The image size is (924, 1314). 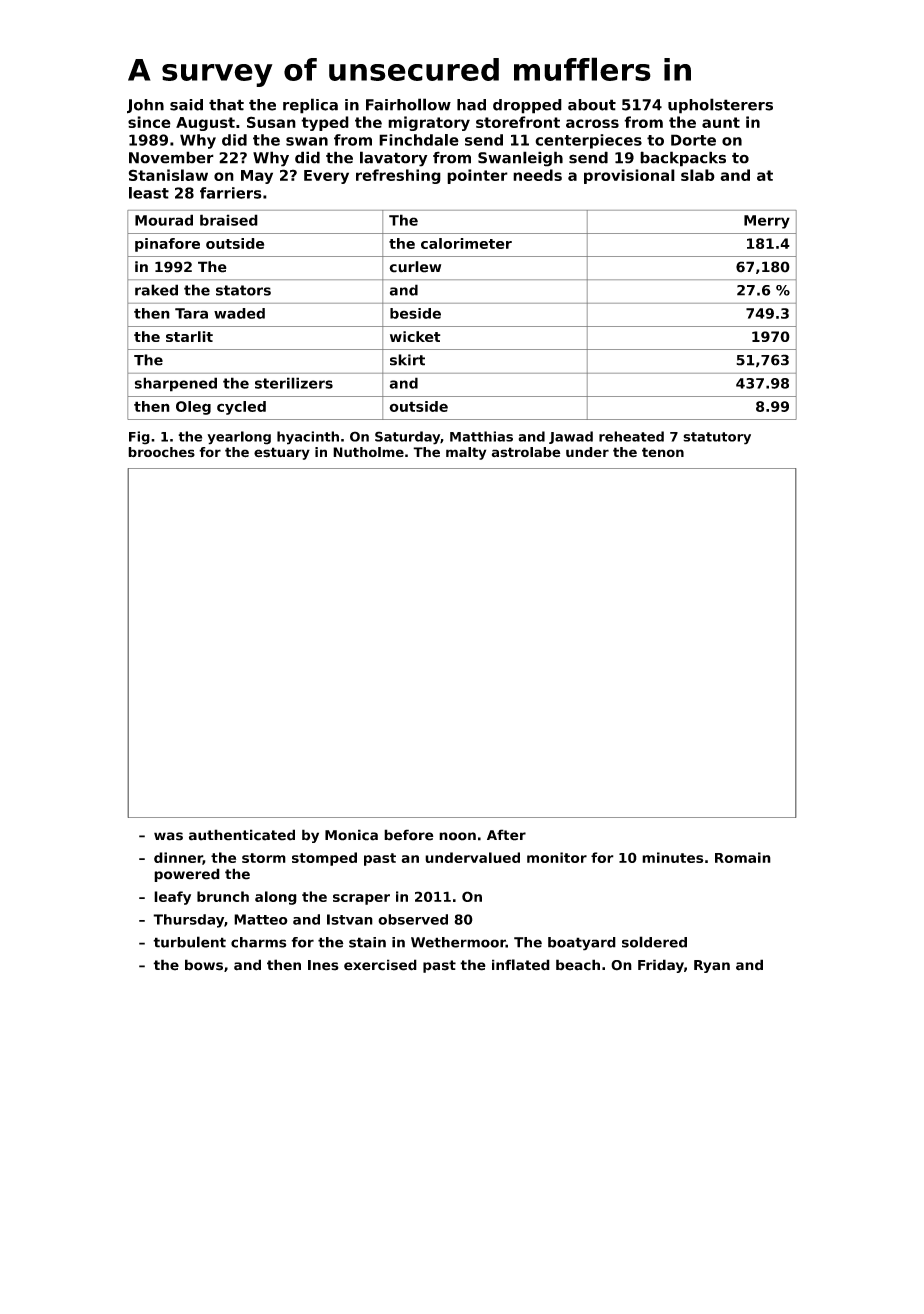 I want to click on estuary, so click(x=282, y=453).
